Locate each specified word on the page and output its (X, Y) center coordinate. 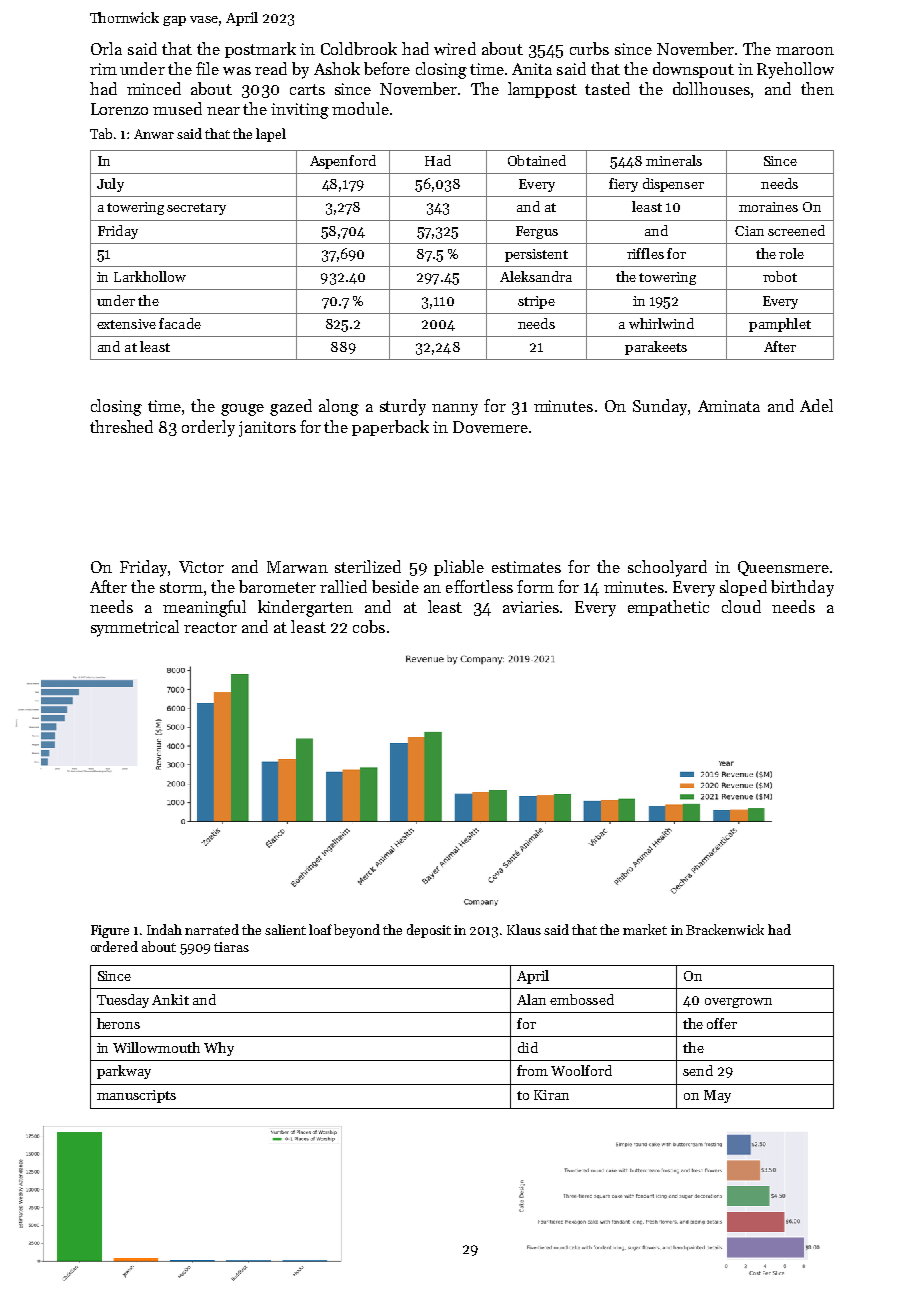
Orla (106, 48)
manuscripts (136, 1096)
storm (181, 587)
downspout (693, 70)
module (360, 108)
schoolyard (667, 568)
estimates (526, 567)
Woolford (581, 1070)
